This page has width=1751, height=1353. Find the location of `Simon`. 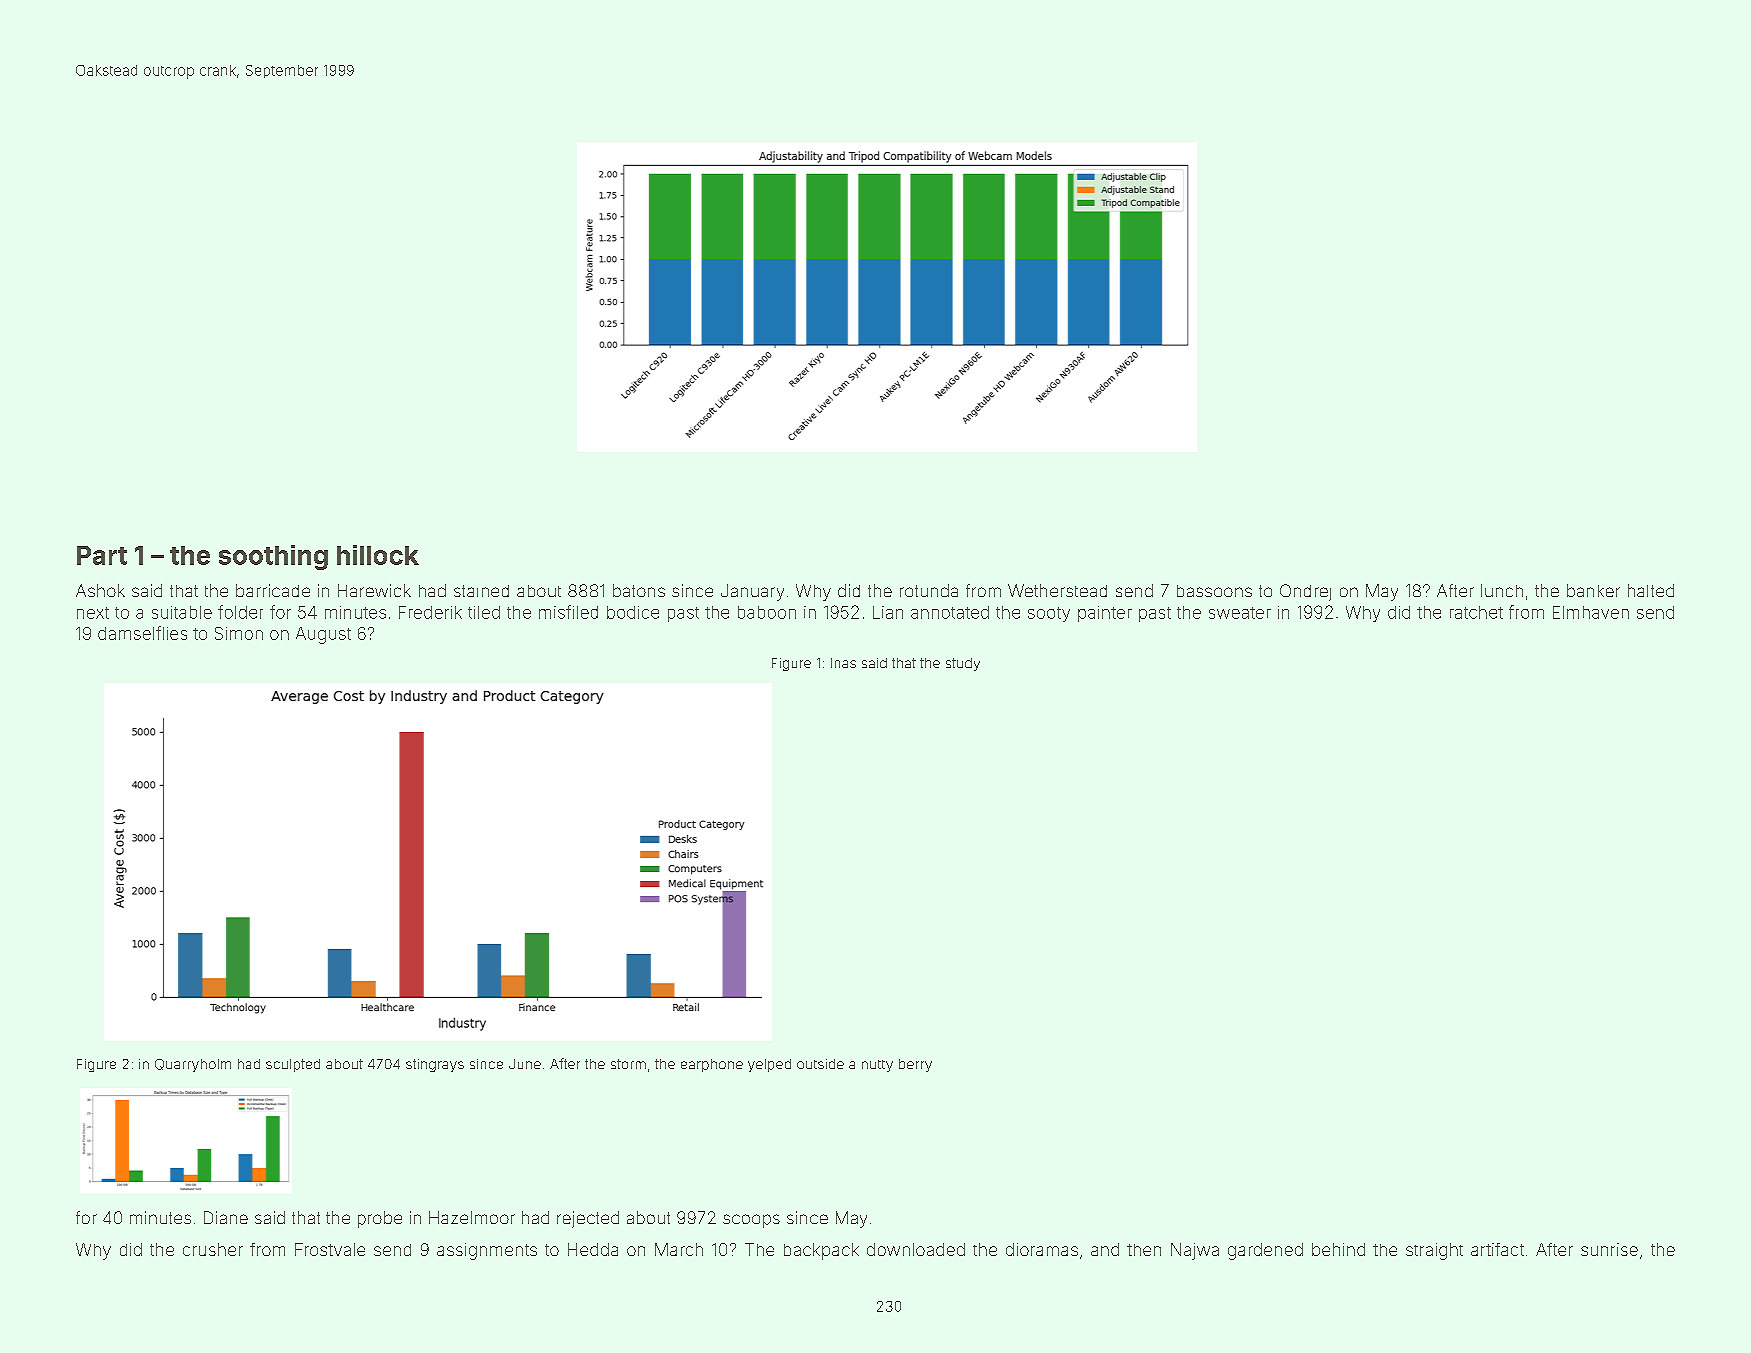

Simon is located at coordinates (239, 633).
